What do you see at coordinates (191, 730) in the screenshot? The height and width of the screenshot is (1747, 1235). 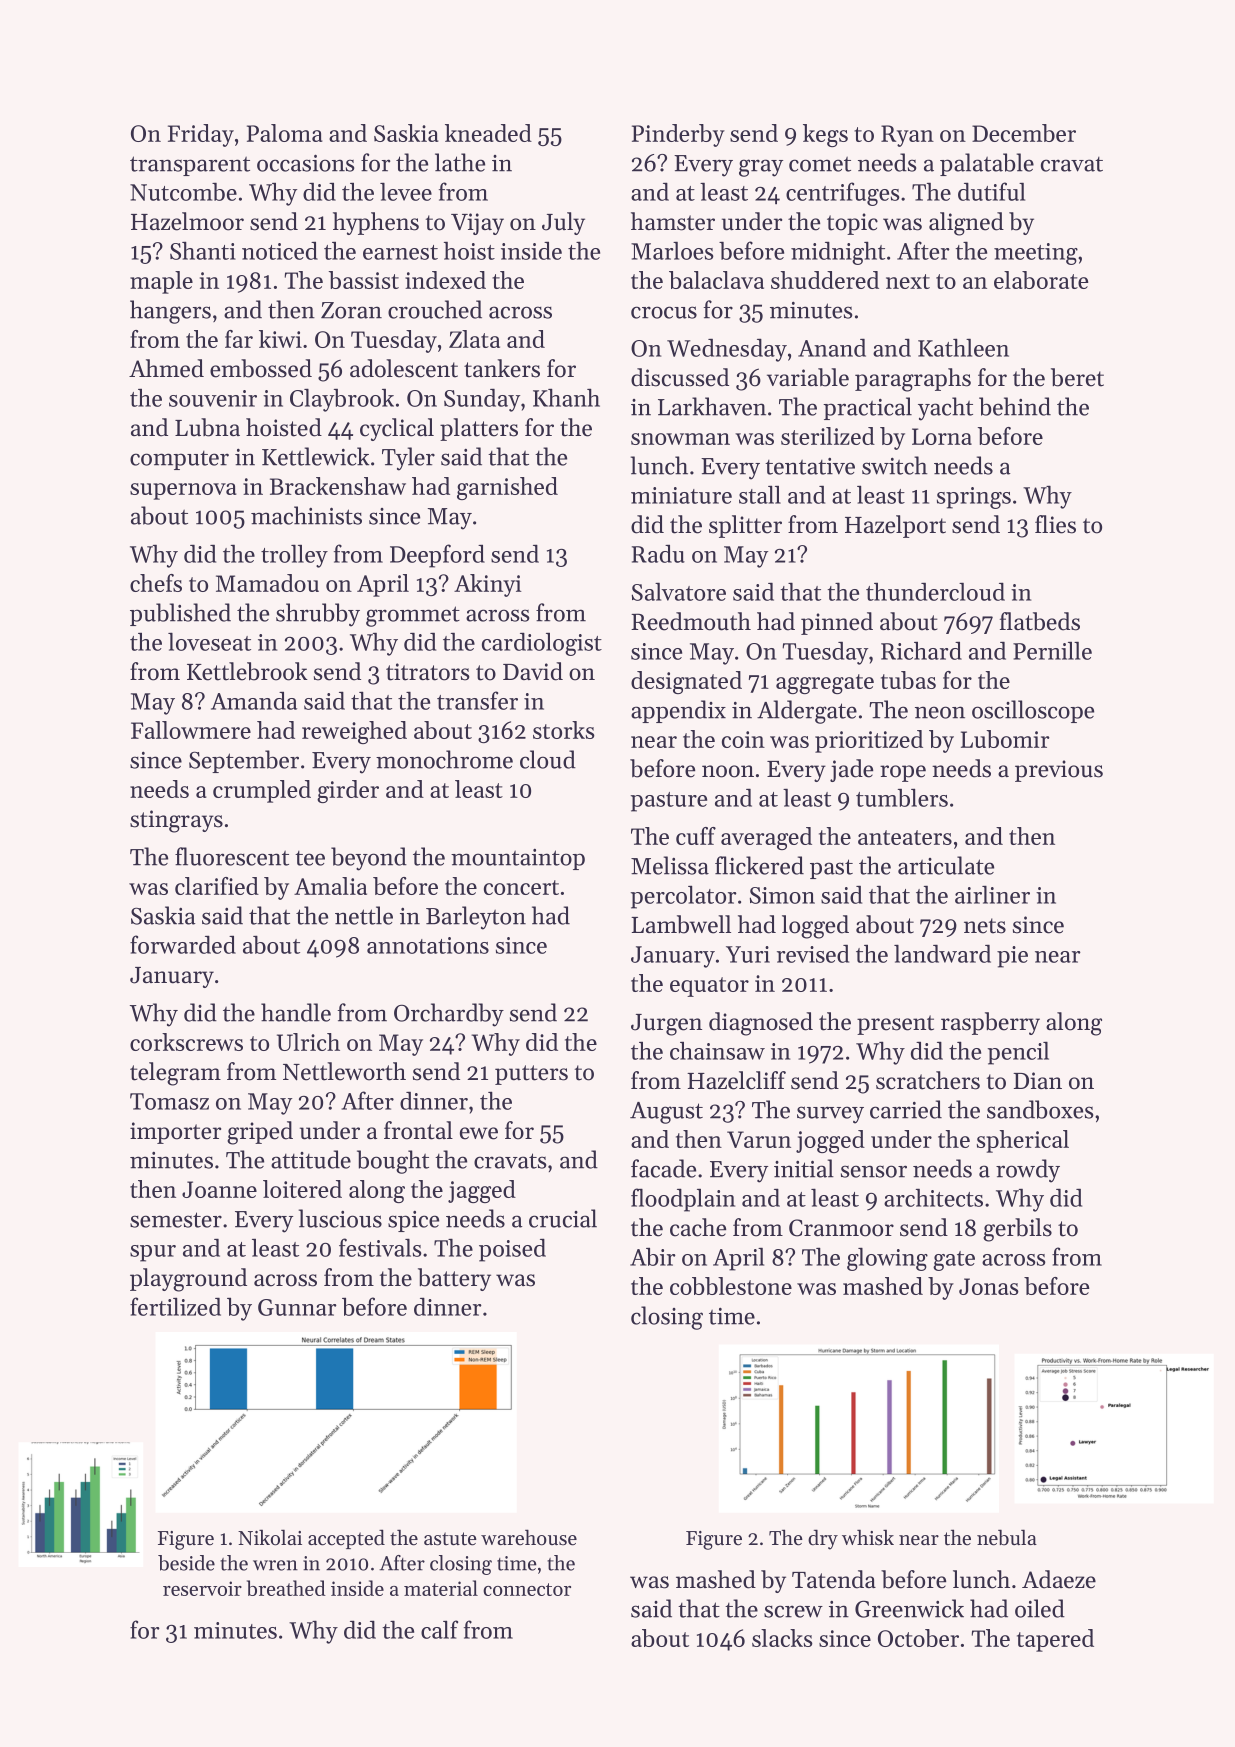 I see `Fallowmere` at bounding box center [191, 730].
